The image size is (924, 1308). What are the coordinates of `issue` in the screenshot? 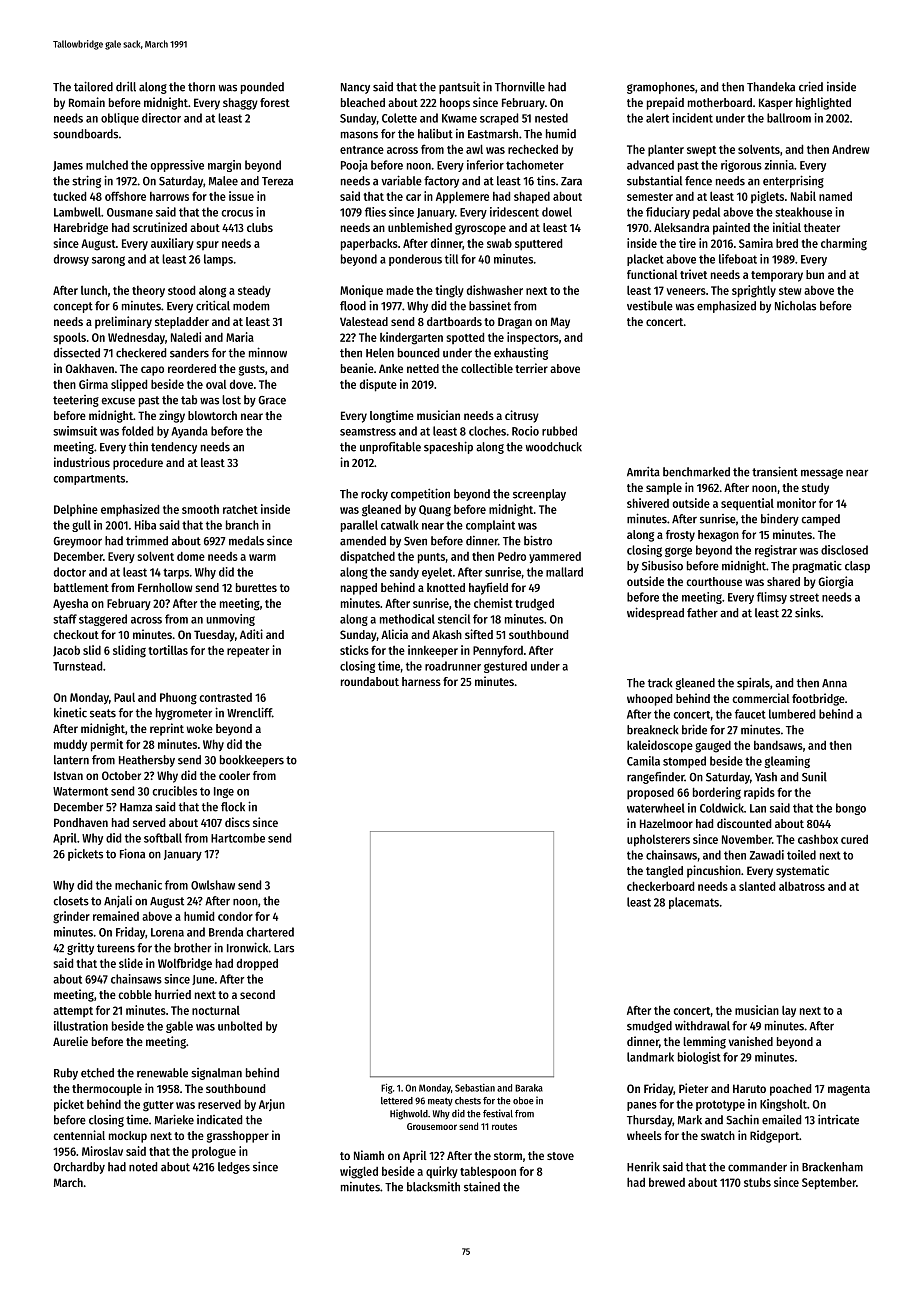 It's located at (241, 196).
